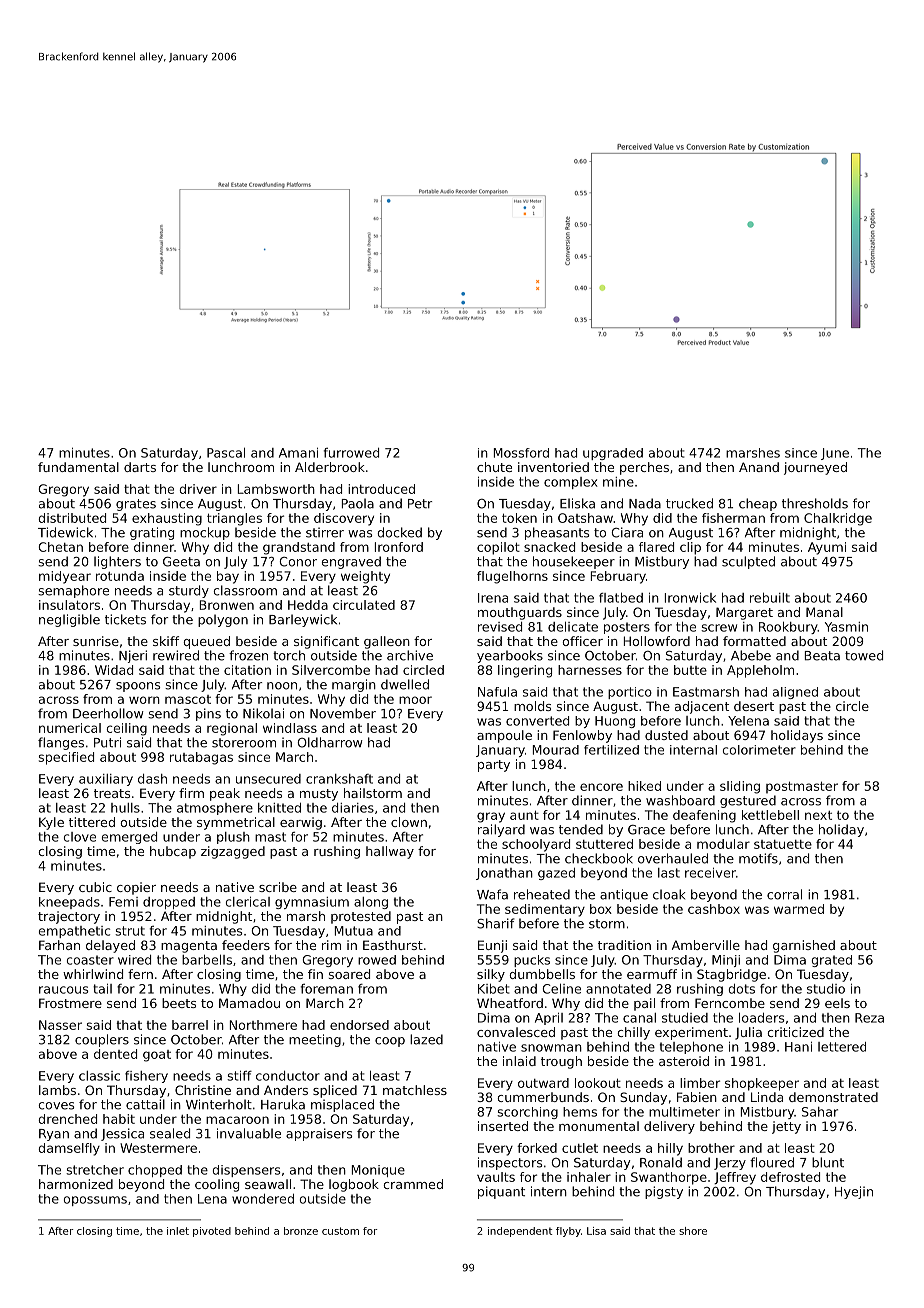 This image has height=1308, width=924. What do you see at coordinates (524, 815) in the image?
I see `aunt` at bounding box center [524, 815].
